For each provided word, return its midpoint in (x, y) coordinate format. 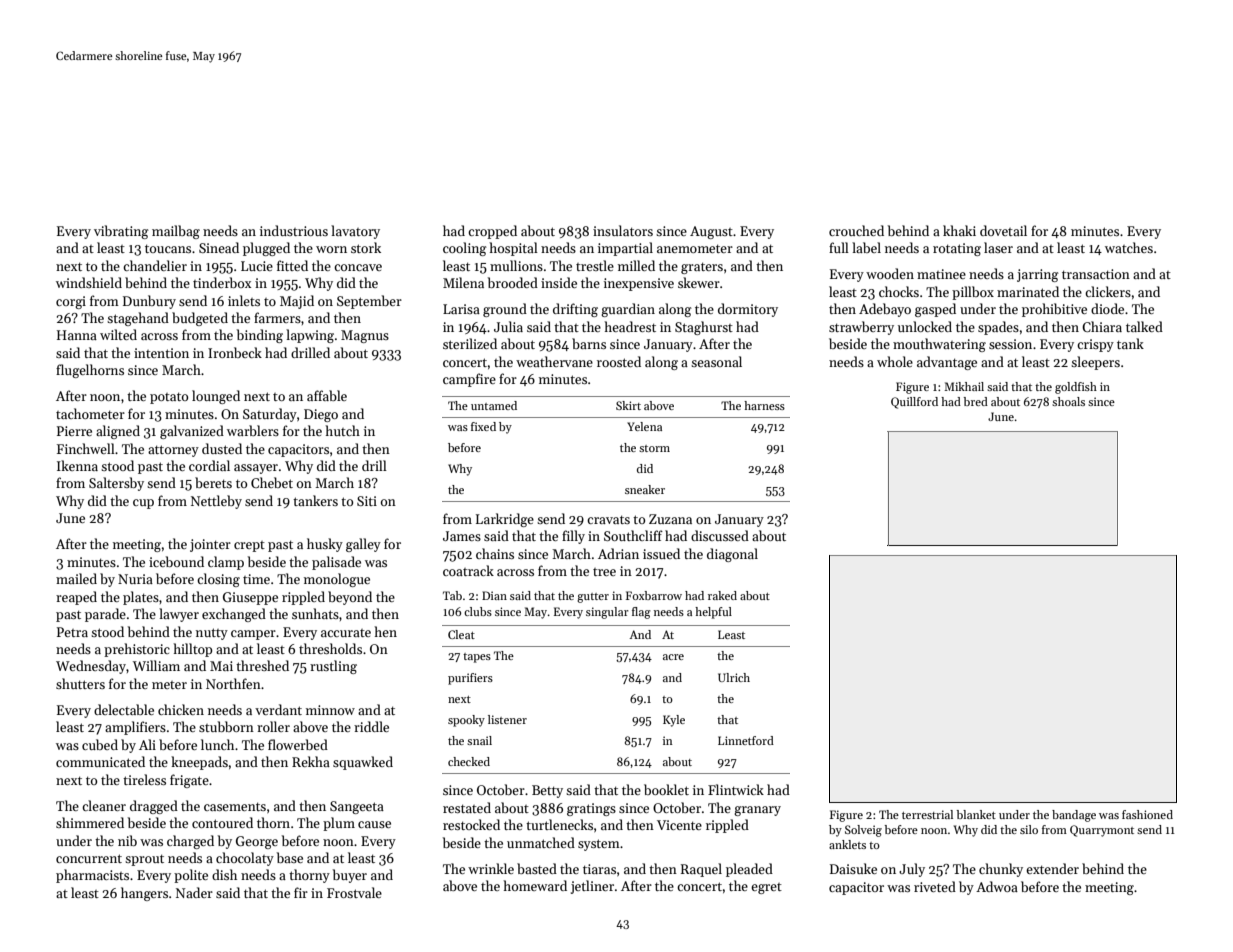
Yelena (644, 426)
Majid (297, 302)
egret (766, 888)
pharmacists (92, 876)
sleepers (1095, 363)
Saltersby (116, 484)
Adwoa (997, 886)
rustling (333, 667)
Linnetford (746, 740)
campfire (469, 380)
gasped (935, 310)
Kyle (674, 721)
